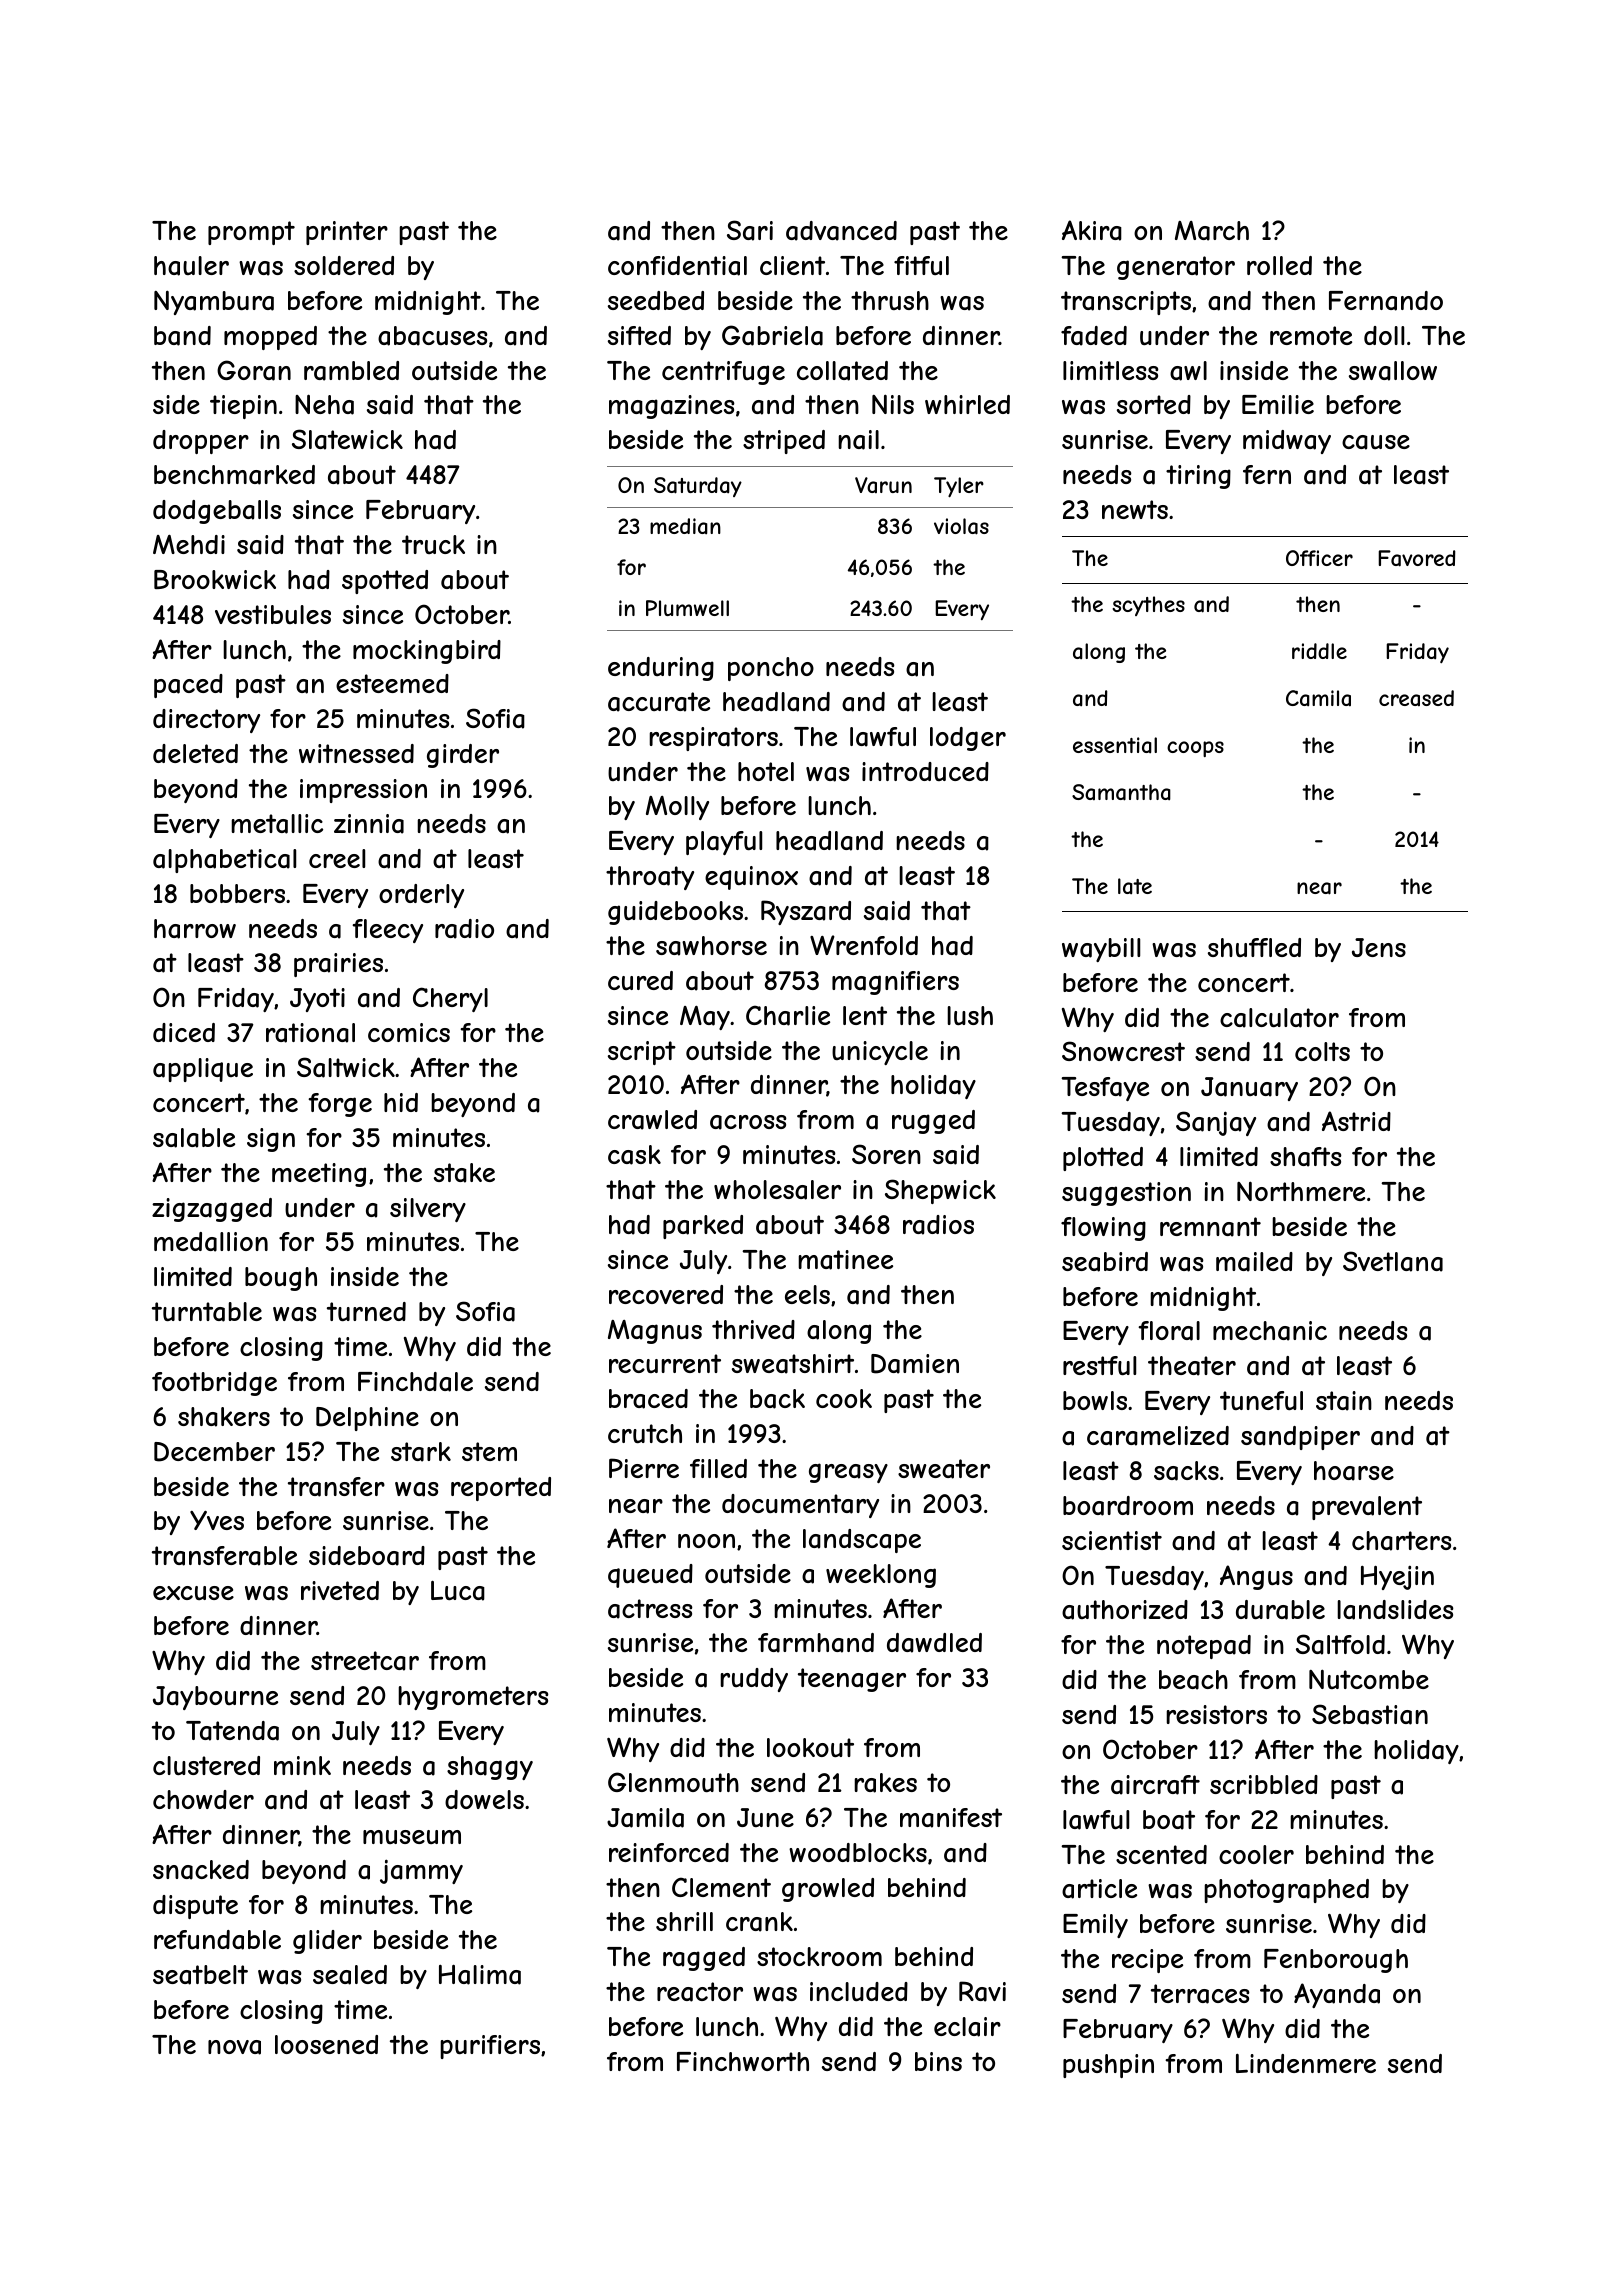 Image resolution: width=1620 pixels, height=2292 pixels. What do you see at coordinates (766, 771) in the screenshot?
I see `hotel` at bounding box center [766, 771].
